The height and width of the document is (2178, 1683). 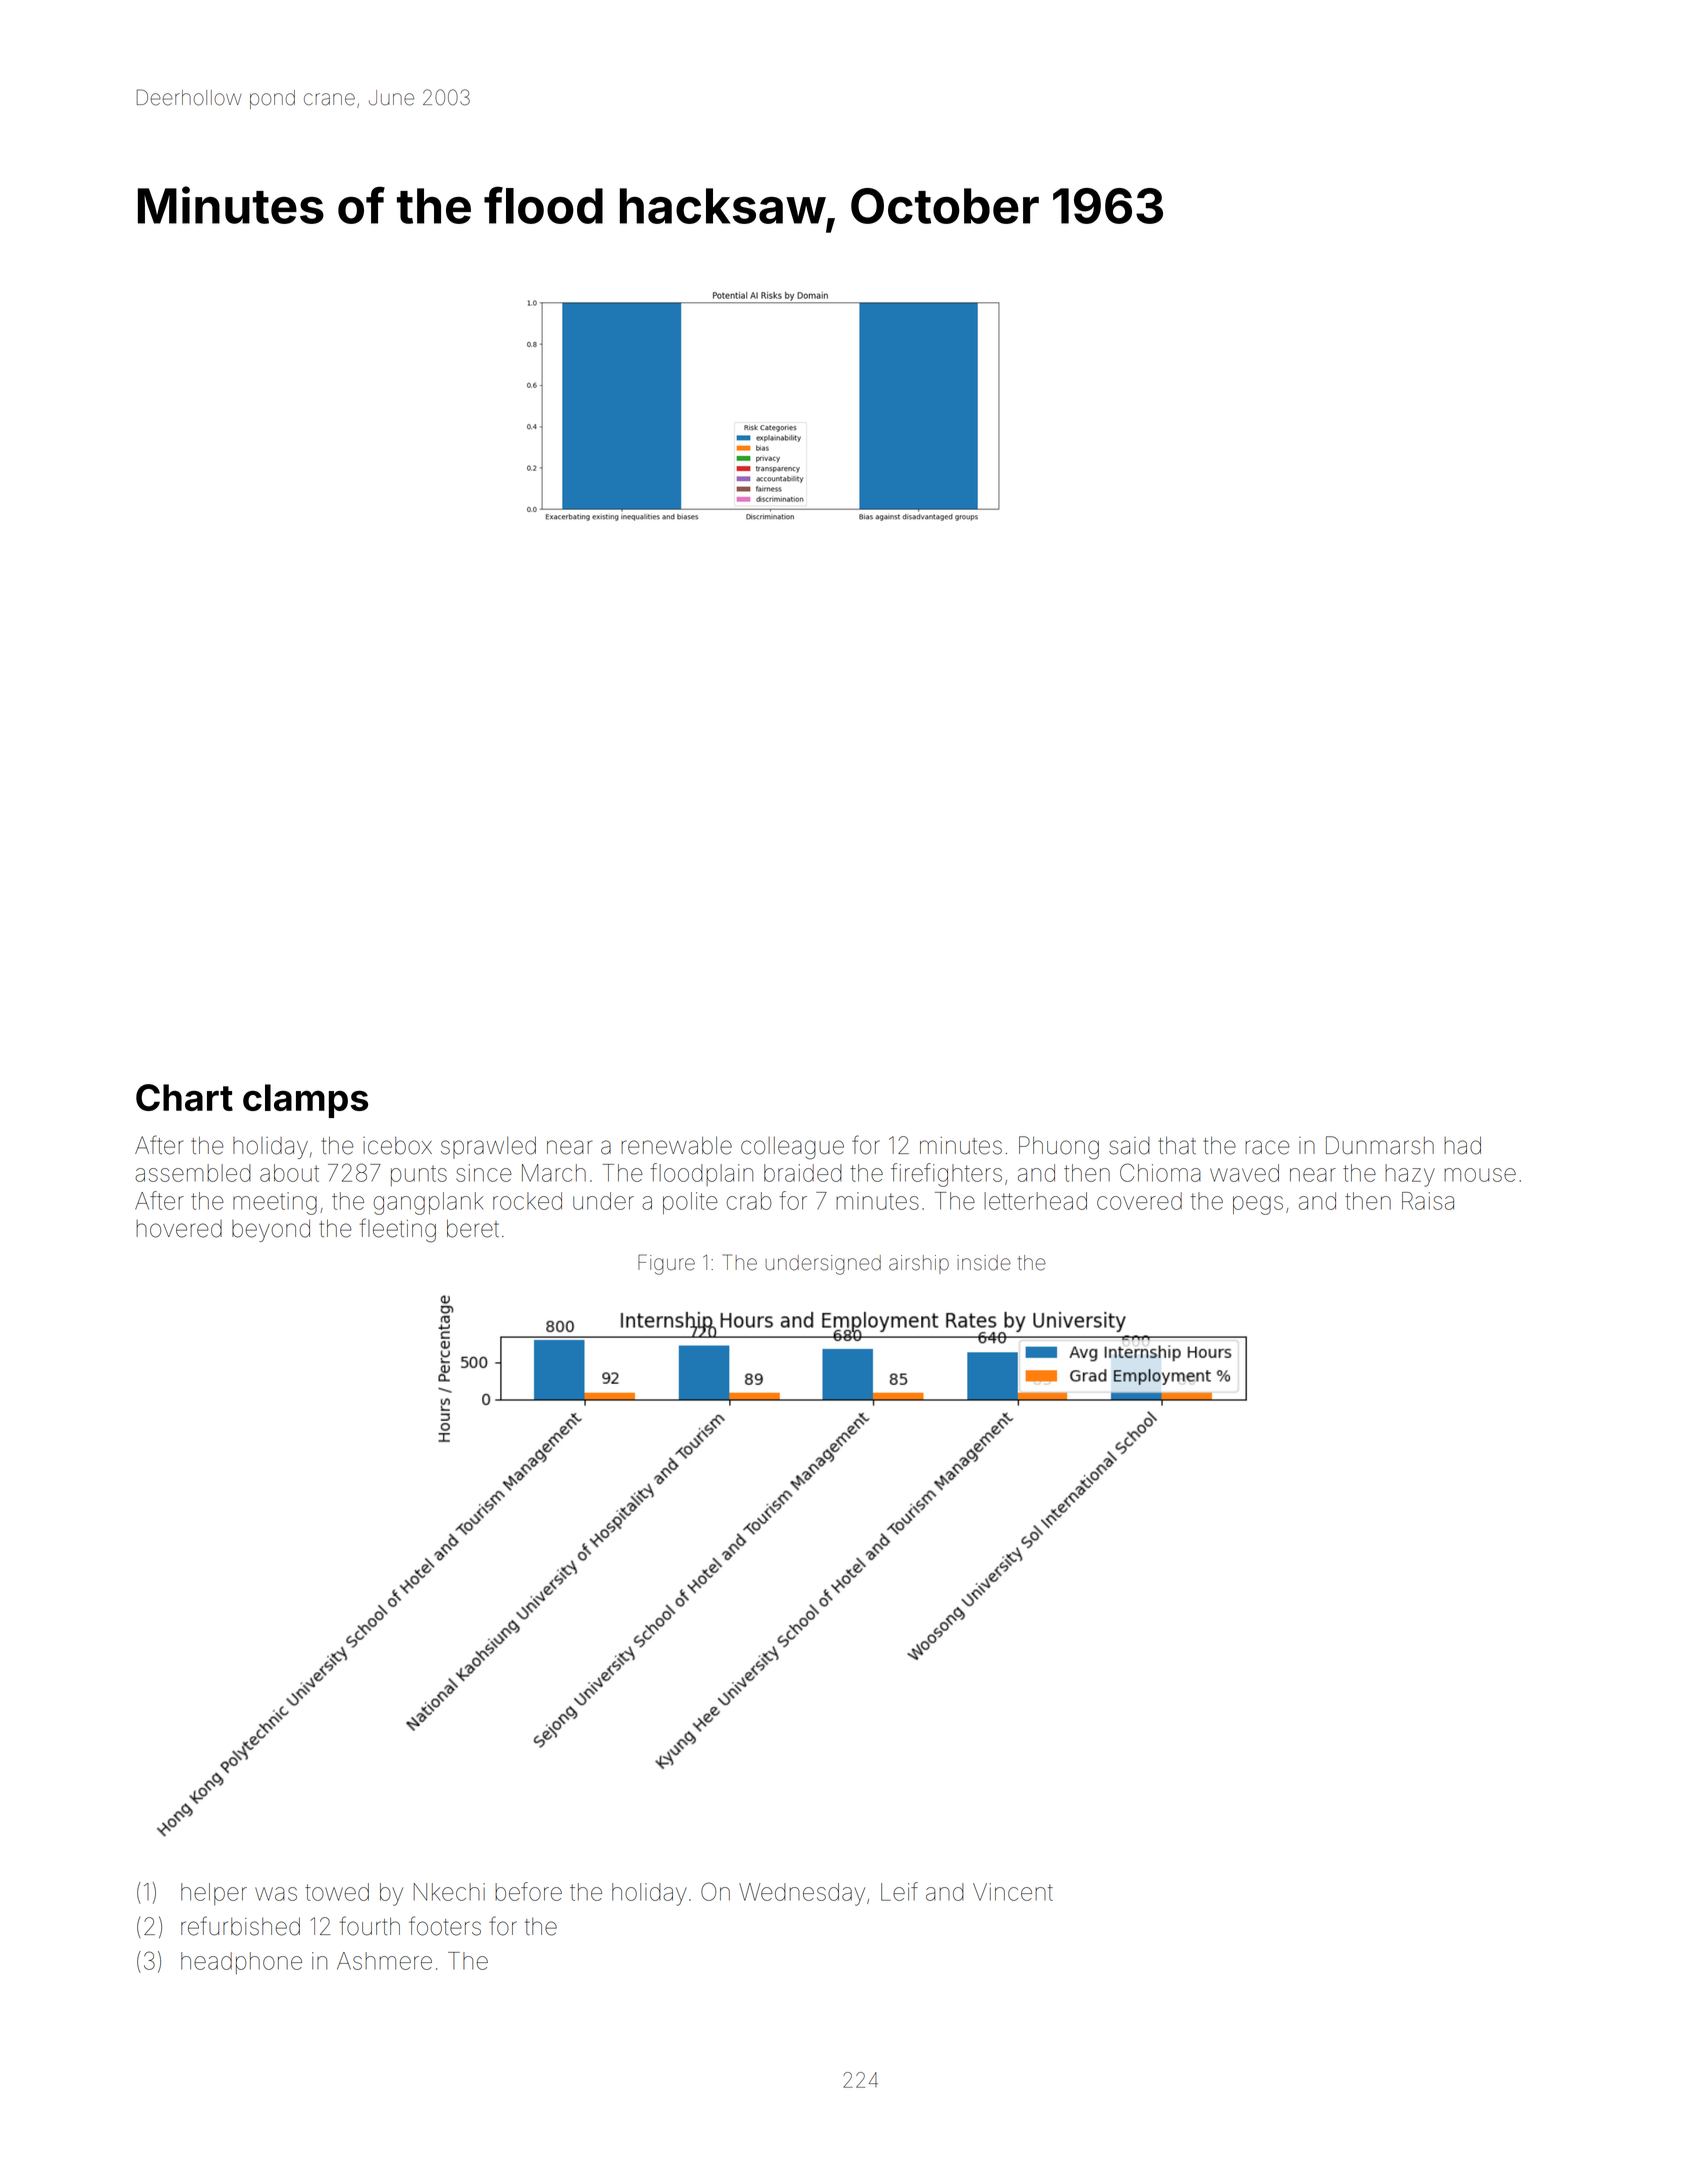 What do you see at coordinates (449, 1892) in the document?
I see `Nkechi` at bounding box center [449, 1892].
